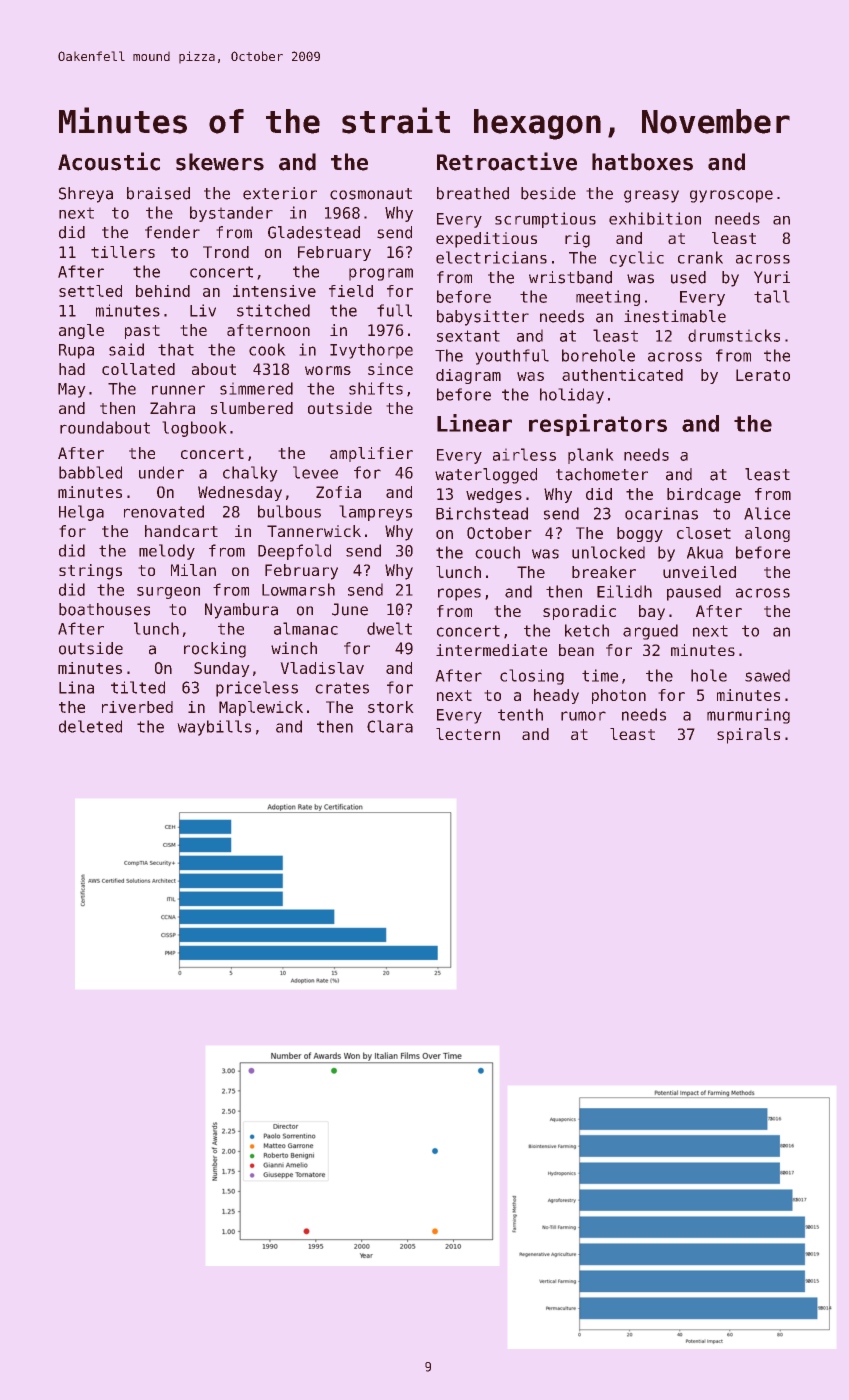 The height and width of the page is (1400, 849). What do you see at coordinates (76, 687) in the page?
I see `Lina` at bounding box center [76, 687].
